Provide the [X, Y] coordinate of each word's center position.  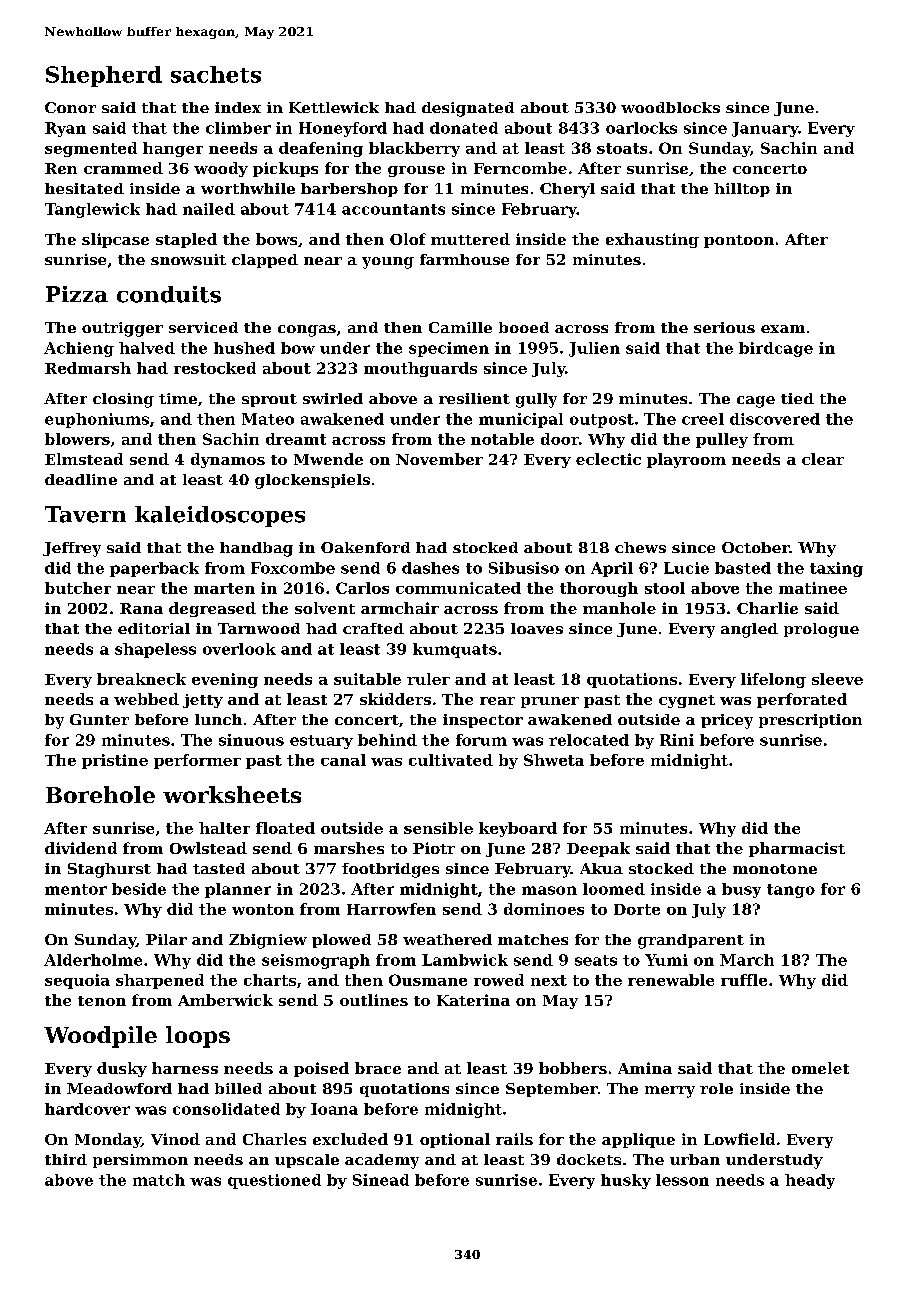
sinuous [251, 740]
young [388, 263]
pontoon [739, 241]
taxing [836, 569]
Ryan [65, 129]
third [66, 1159]
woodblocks [670, 107]
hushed [244, 348]
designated [468, 109]
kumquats [455, 650]
